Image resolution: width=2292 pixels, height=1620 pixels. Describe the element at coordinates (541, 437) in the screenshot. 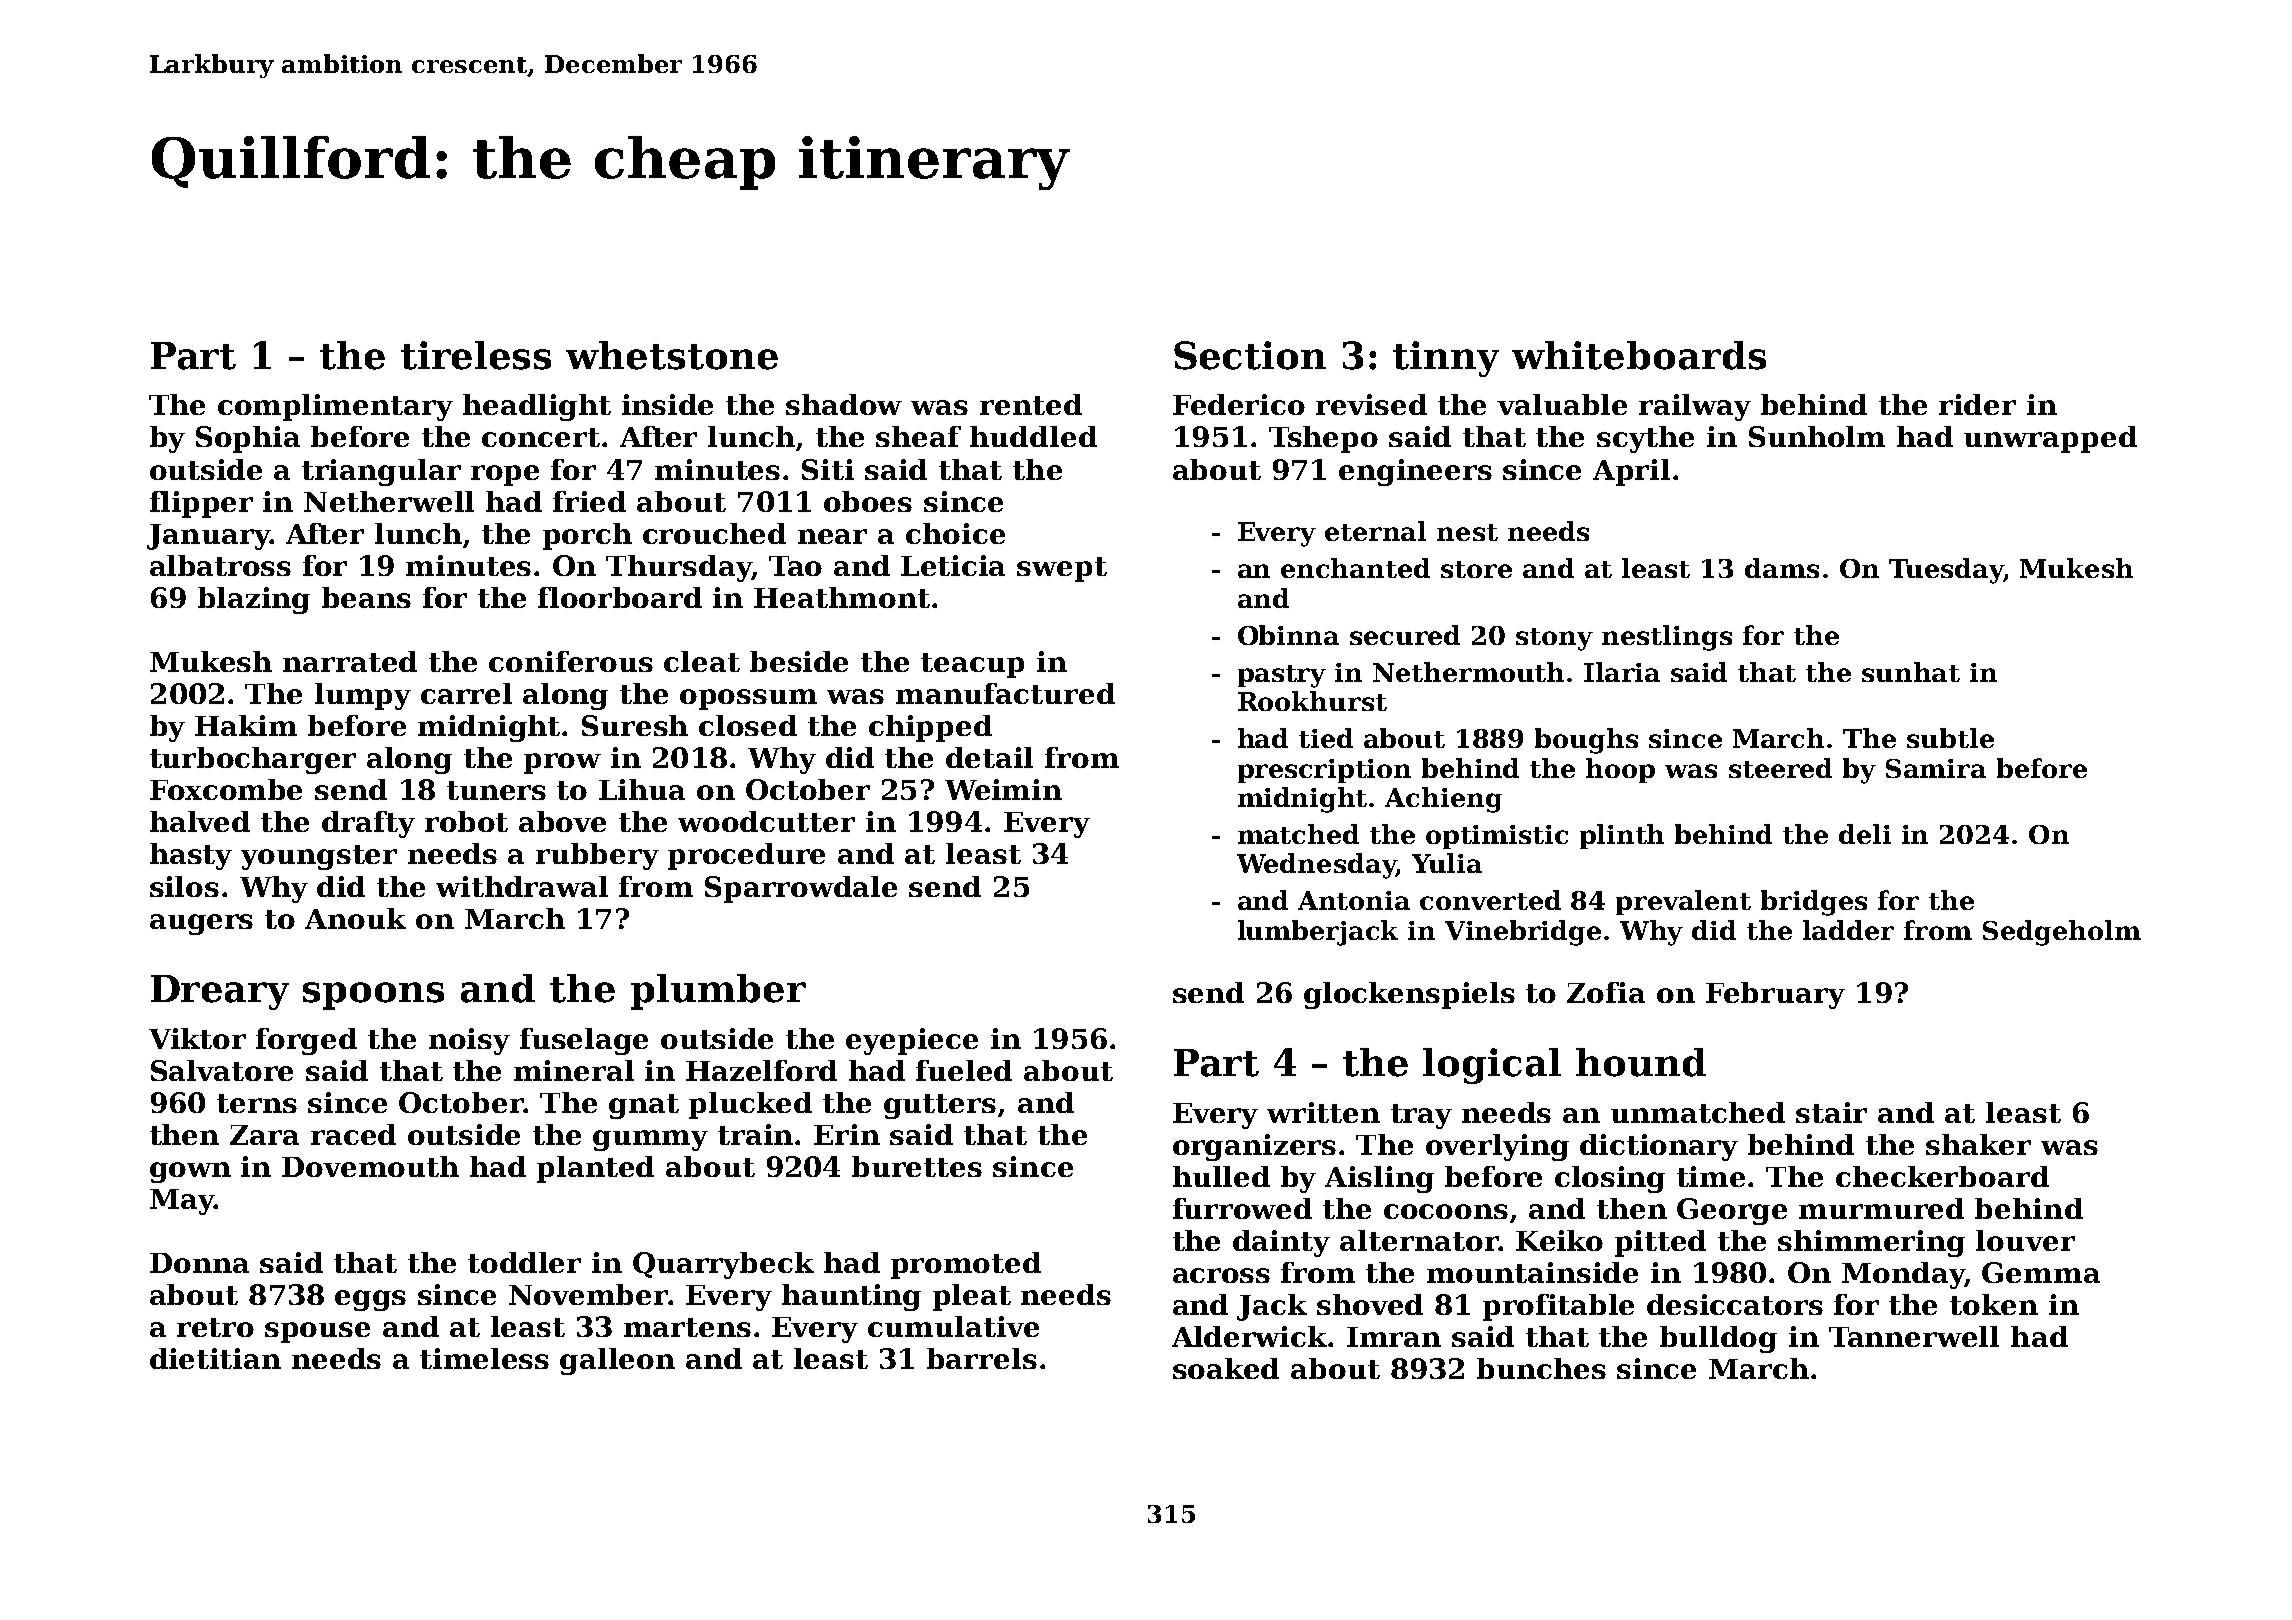

I see `concert` at that location.
